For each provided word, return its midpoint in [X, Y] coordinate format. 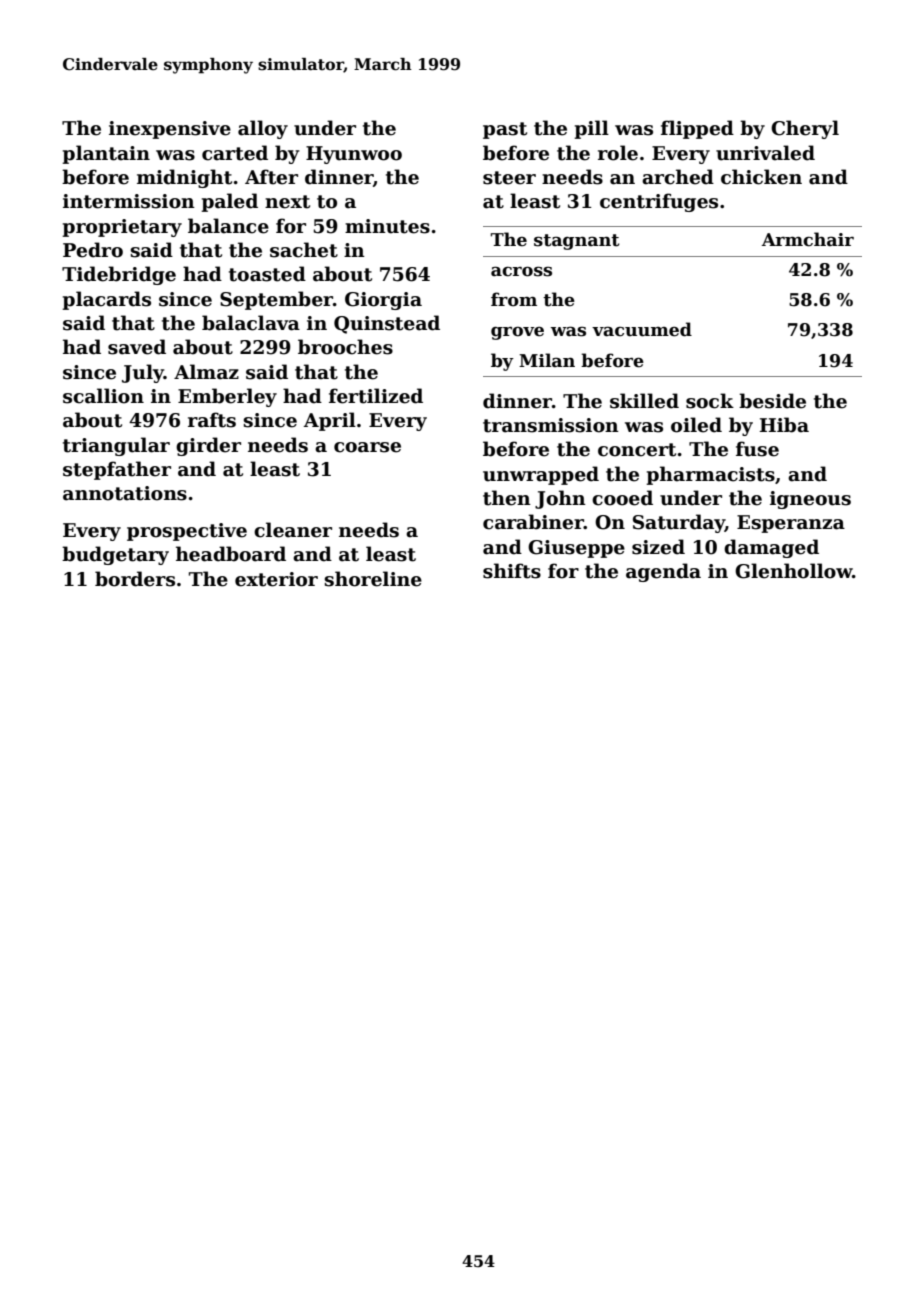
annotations [125, 493]
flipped [697, 129]
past [505, 130]
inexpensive [170, 130]
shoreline [373, 579]
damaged [771, 548]
